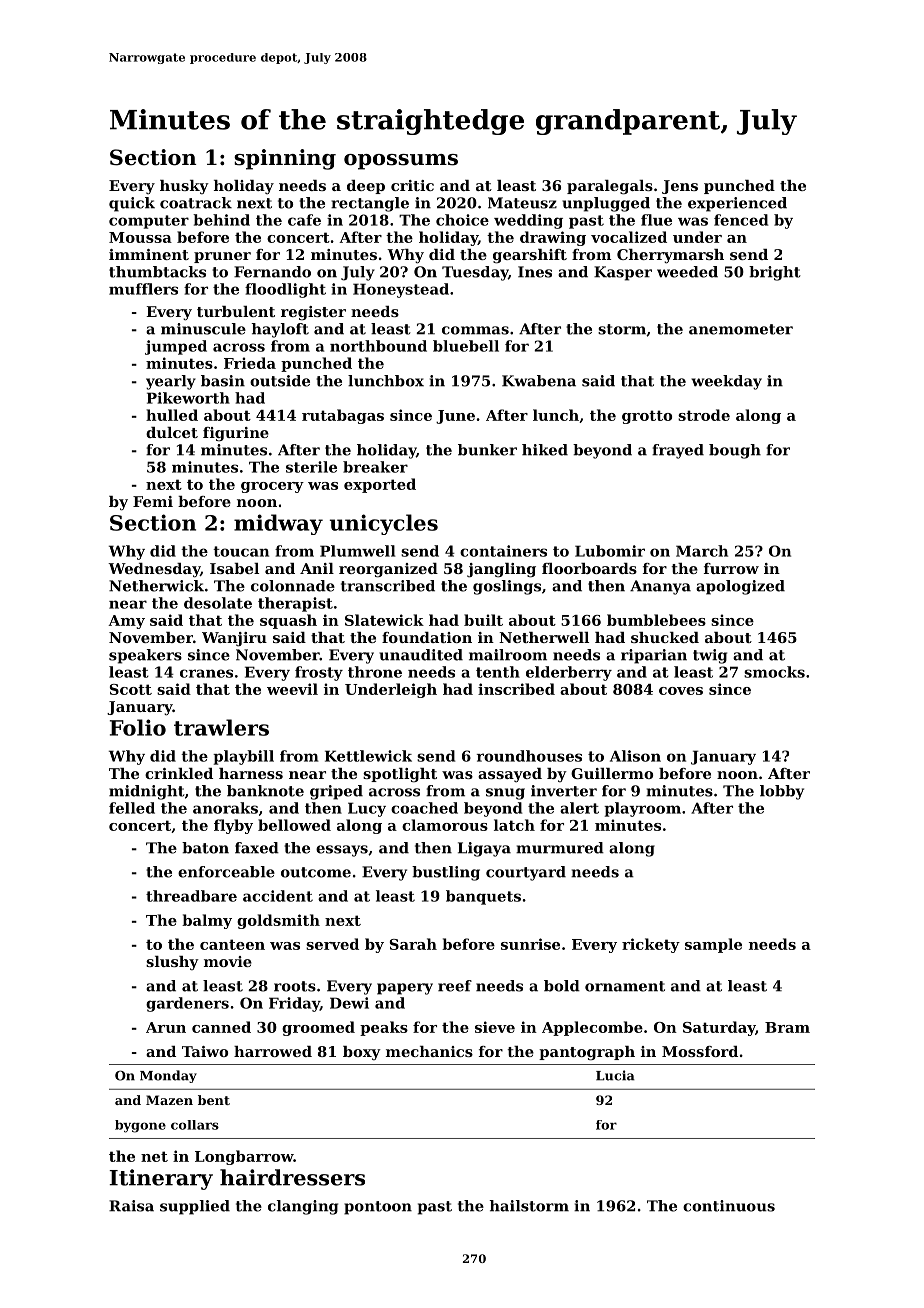 The width and height of the image is (924, 1308). What do you see at coordinates (226, 872) in the image?
I see `enforceable` at bounding box center [226, 872].
